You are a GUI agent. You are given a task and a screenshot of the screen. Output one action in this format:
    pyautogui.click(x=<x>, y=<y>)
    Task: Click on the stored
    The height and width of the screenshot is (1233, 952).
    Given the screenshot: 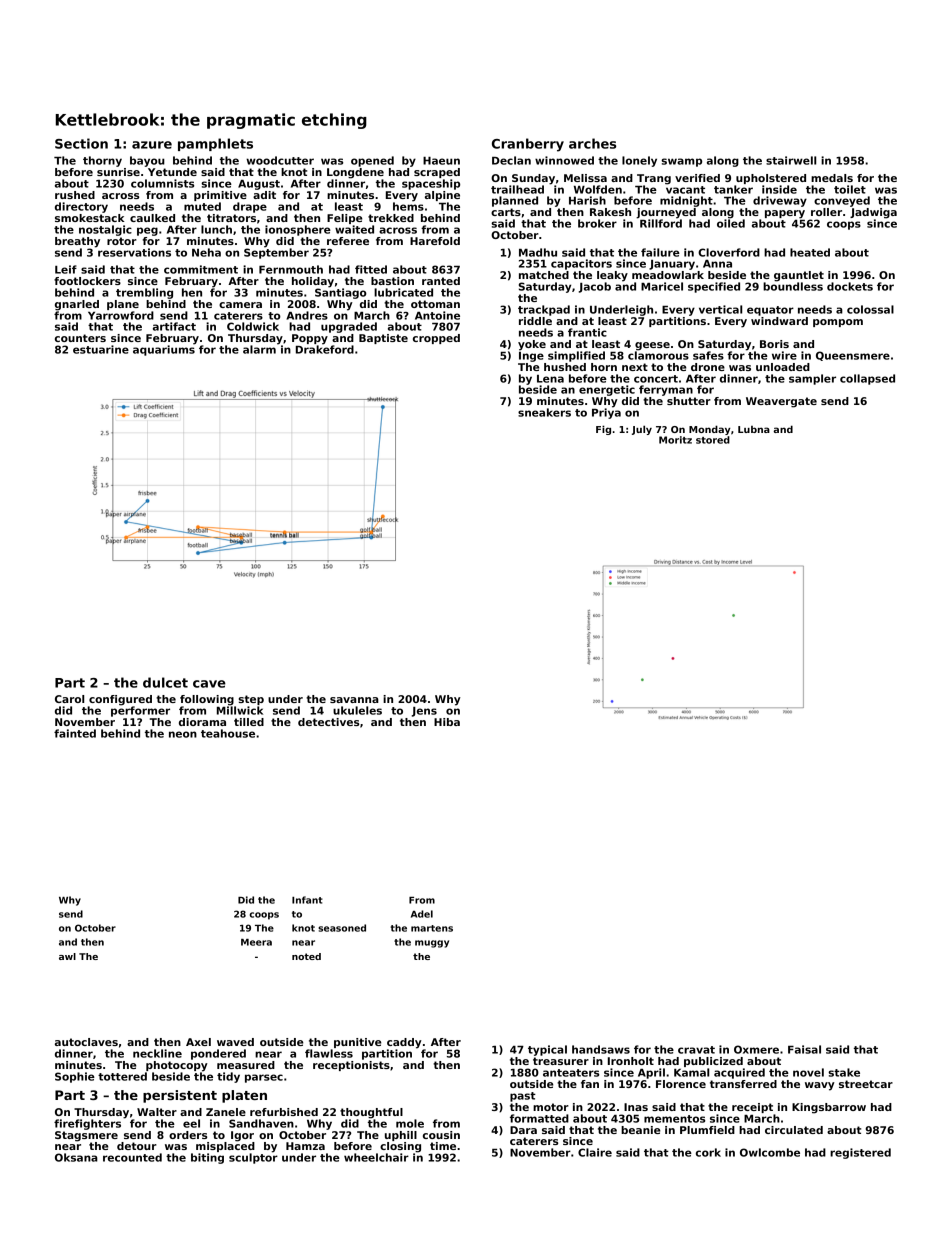 What is the action you would take?
    pyautogui.click(x=713, y=440)
